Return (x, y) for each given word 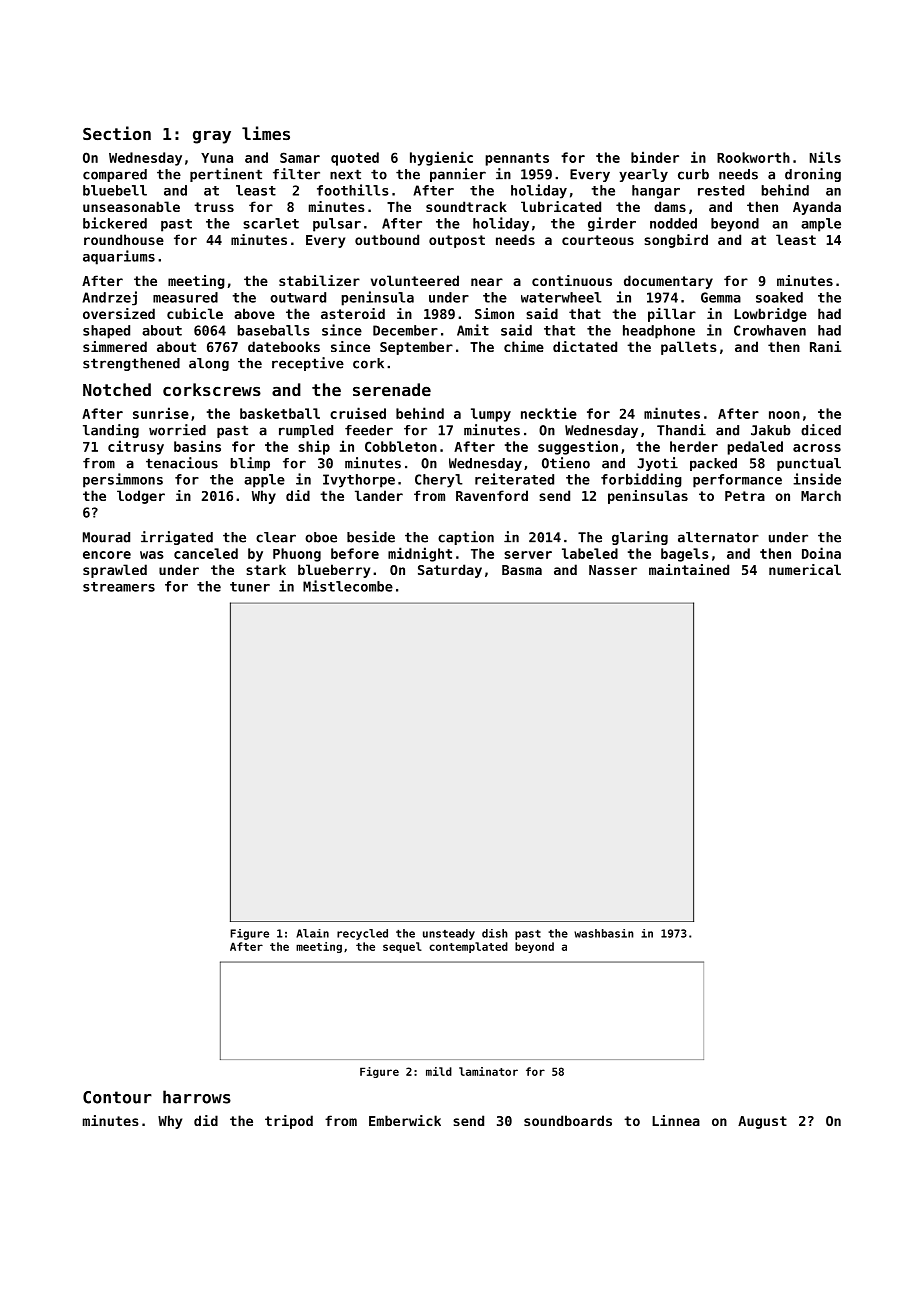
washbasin (604, 933)
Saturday (450, 571)
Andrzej (109, 298)
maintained (689, 569)
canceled (206, 553)
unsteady (449, 934)
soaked (779, 297)
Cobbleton (401, 446)
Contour (117, 1097)
